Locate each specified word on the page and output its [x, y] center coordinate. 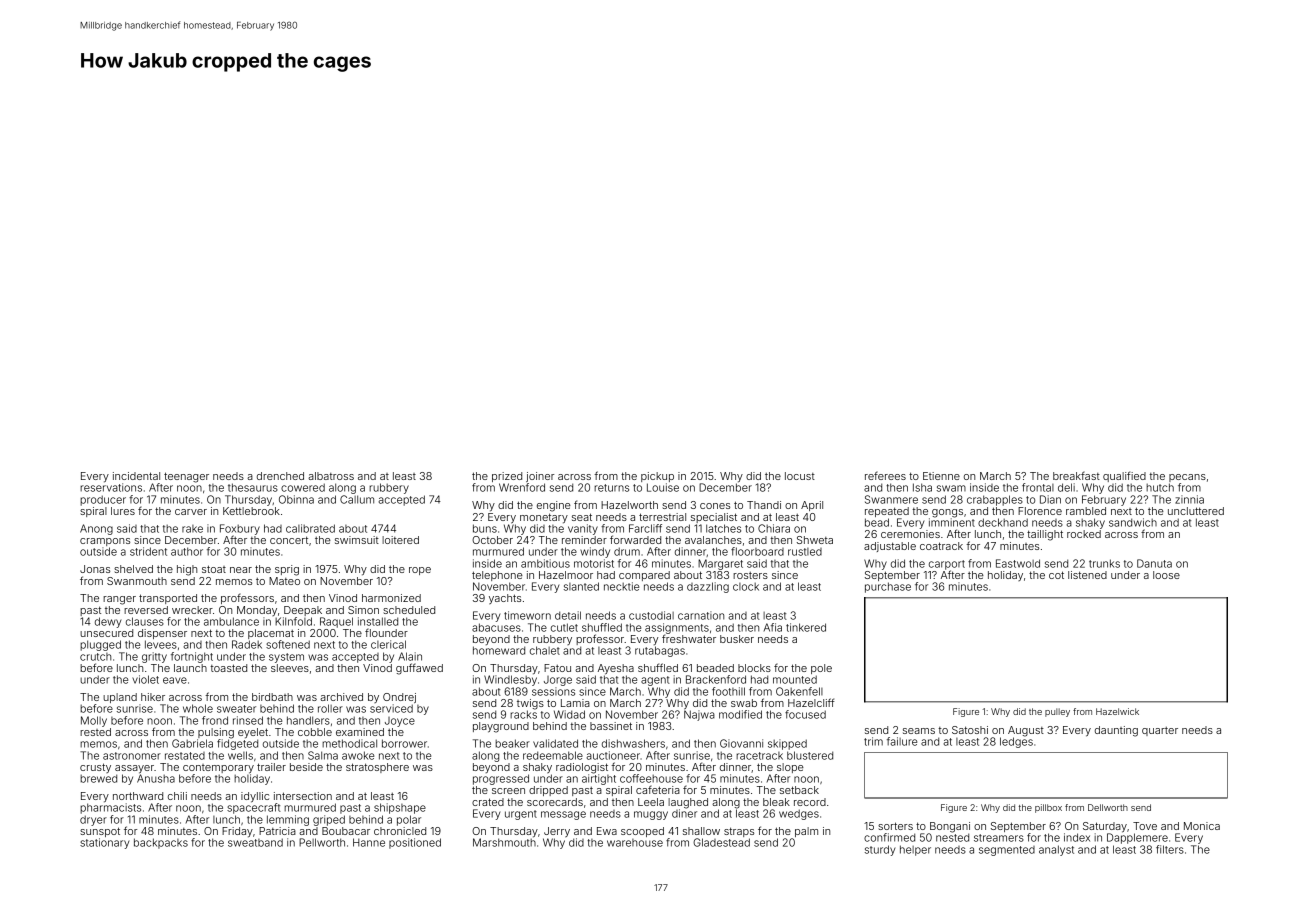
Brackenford [716, 679]
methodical [349, 743]
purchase [888, 587]
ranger [119, 600]
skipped [787, 744]
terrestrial [662, 517]
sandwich [1133, 522]
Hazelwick [1117, 711]
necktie [621, 586]
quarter [1160, 731]
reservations [111, 487]
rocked [1084, 534]
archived [341, 697]
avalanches [713, 540]
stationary [104, 843]
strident [148, 551]
